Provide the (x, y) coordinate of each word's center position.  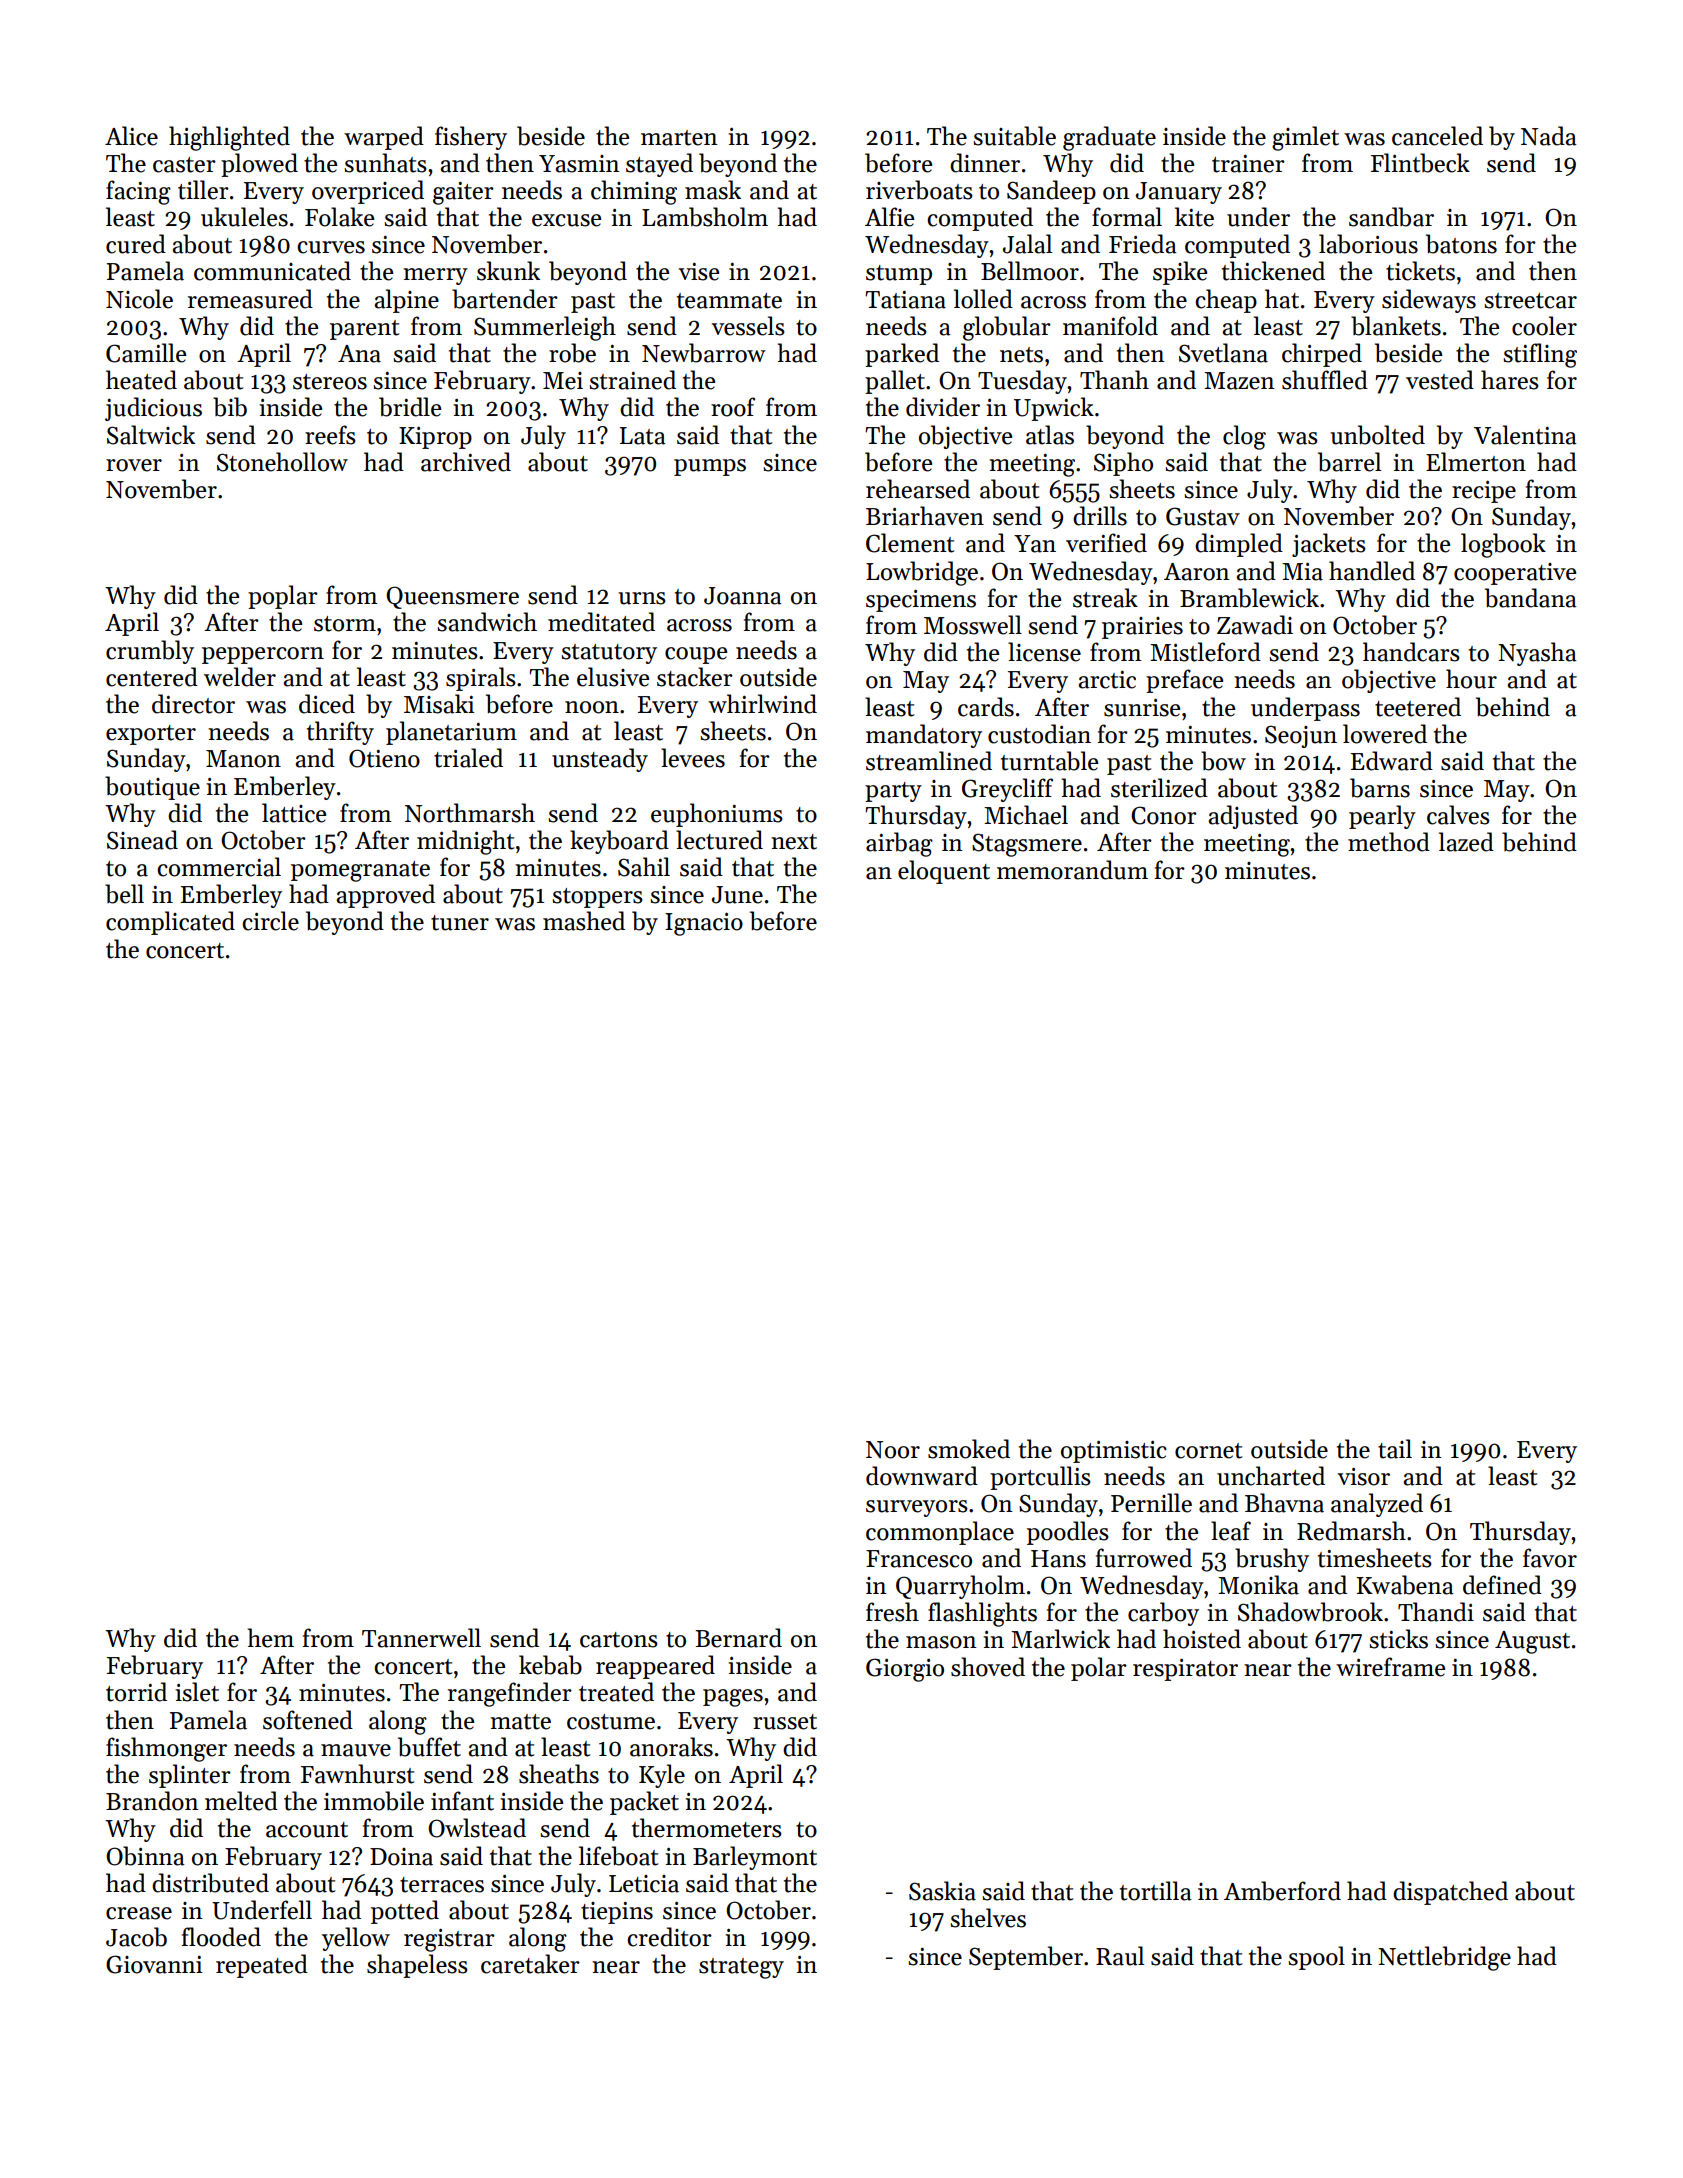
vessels (748, 326)
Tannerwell (421, 1638)
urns (642, 598)
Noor (893, 1450)
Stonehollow (282, 462)
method (1389, 842)
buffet (429, 1747)
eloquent (944, 872)
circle (270, 921)
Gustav (1203, 516)
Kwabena (1405, 1585)
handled (1372, 571)
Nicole (139, 299)
